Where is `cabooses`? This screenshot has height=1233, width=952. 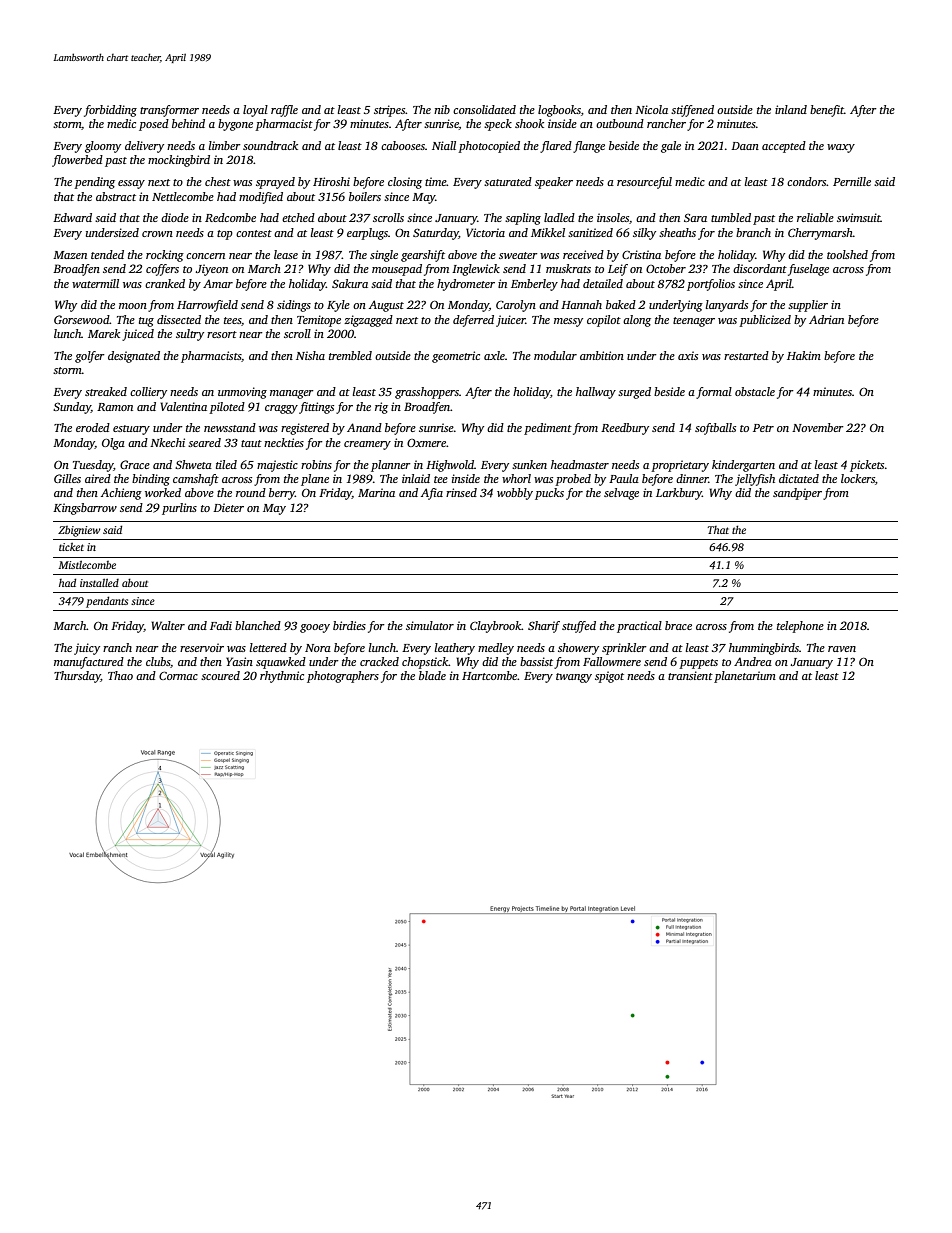 cabooses is located at coordinates (403, 145).
